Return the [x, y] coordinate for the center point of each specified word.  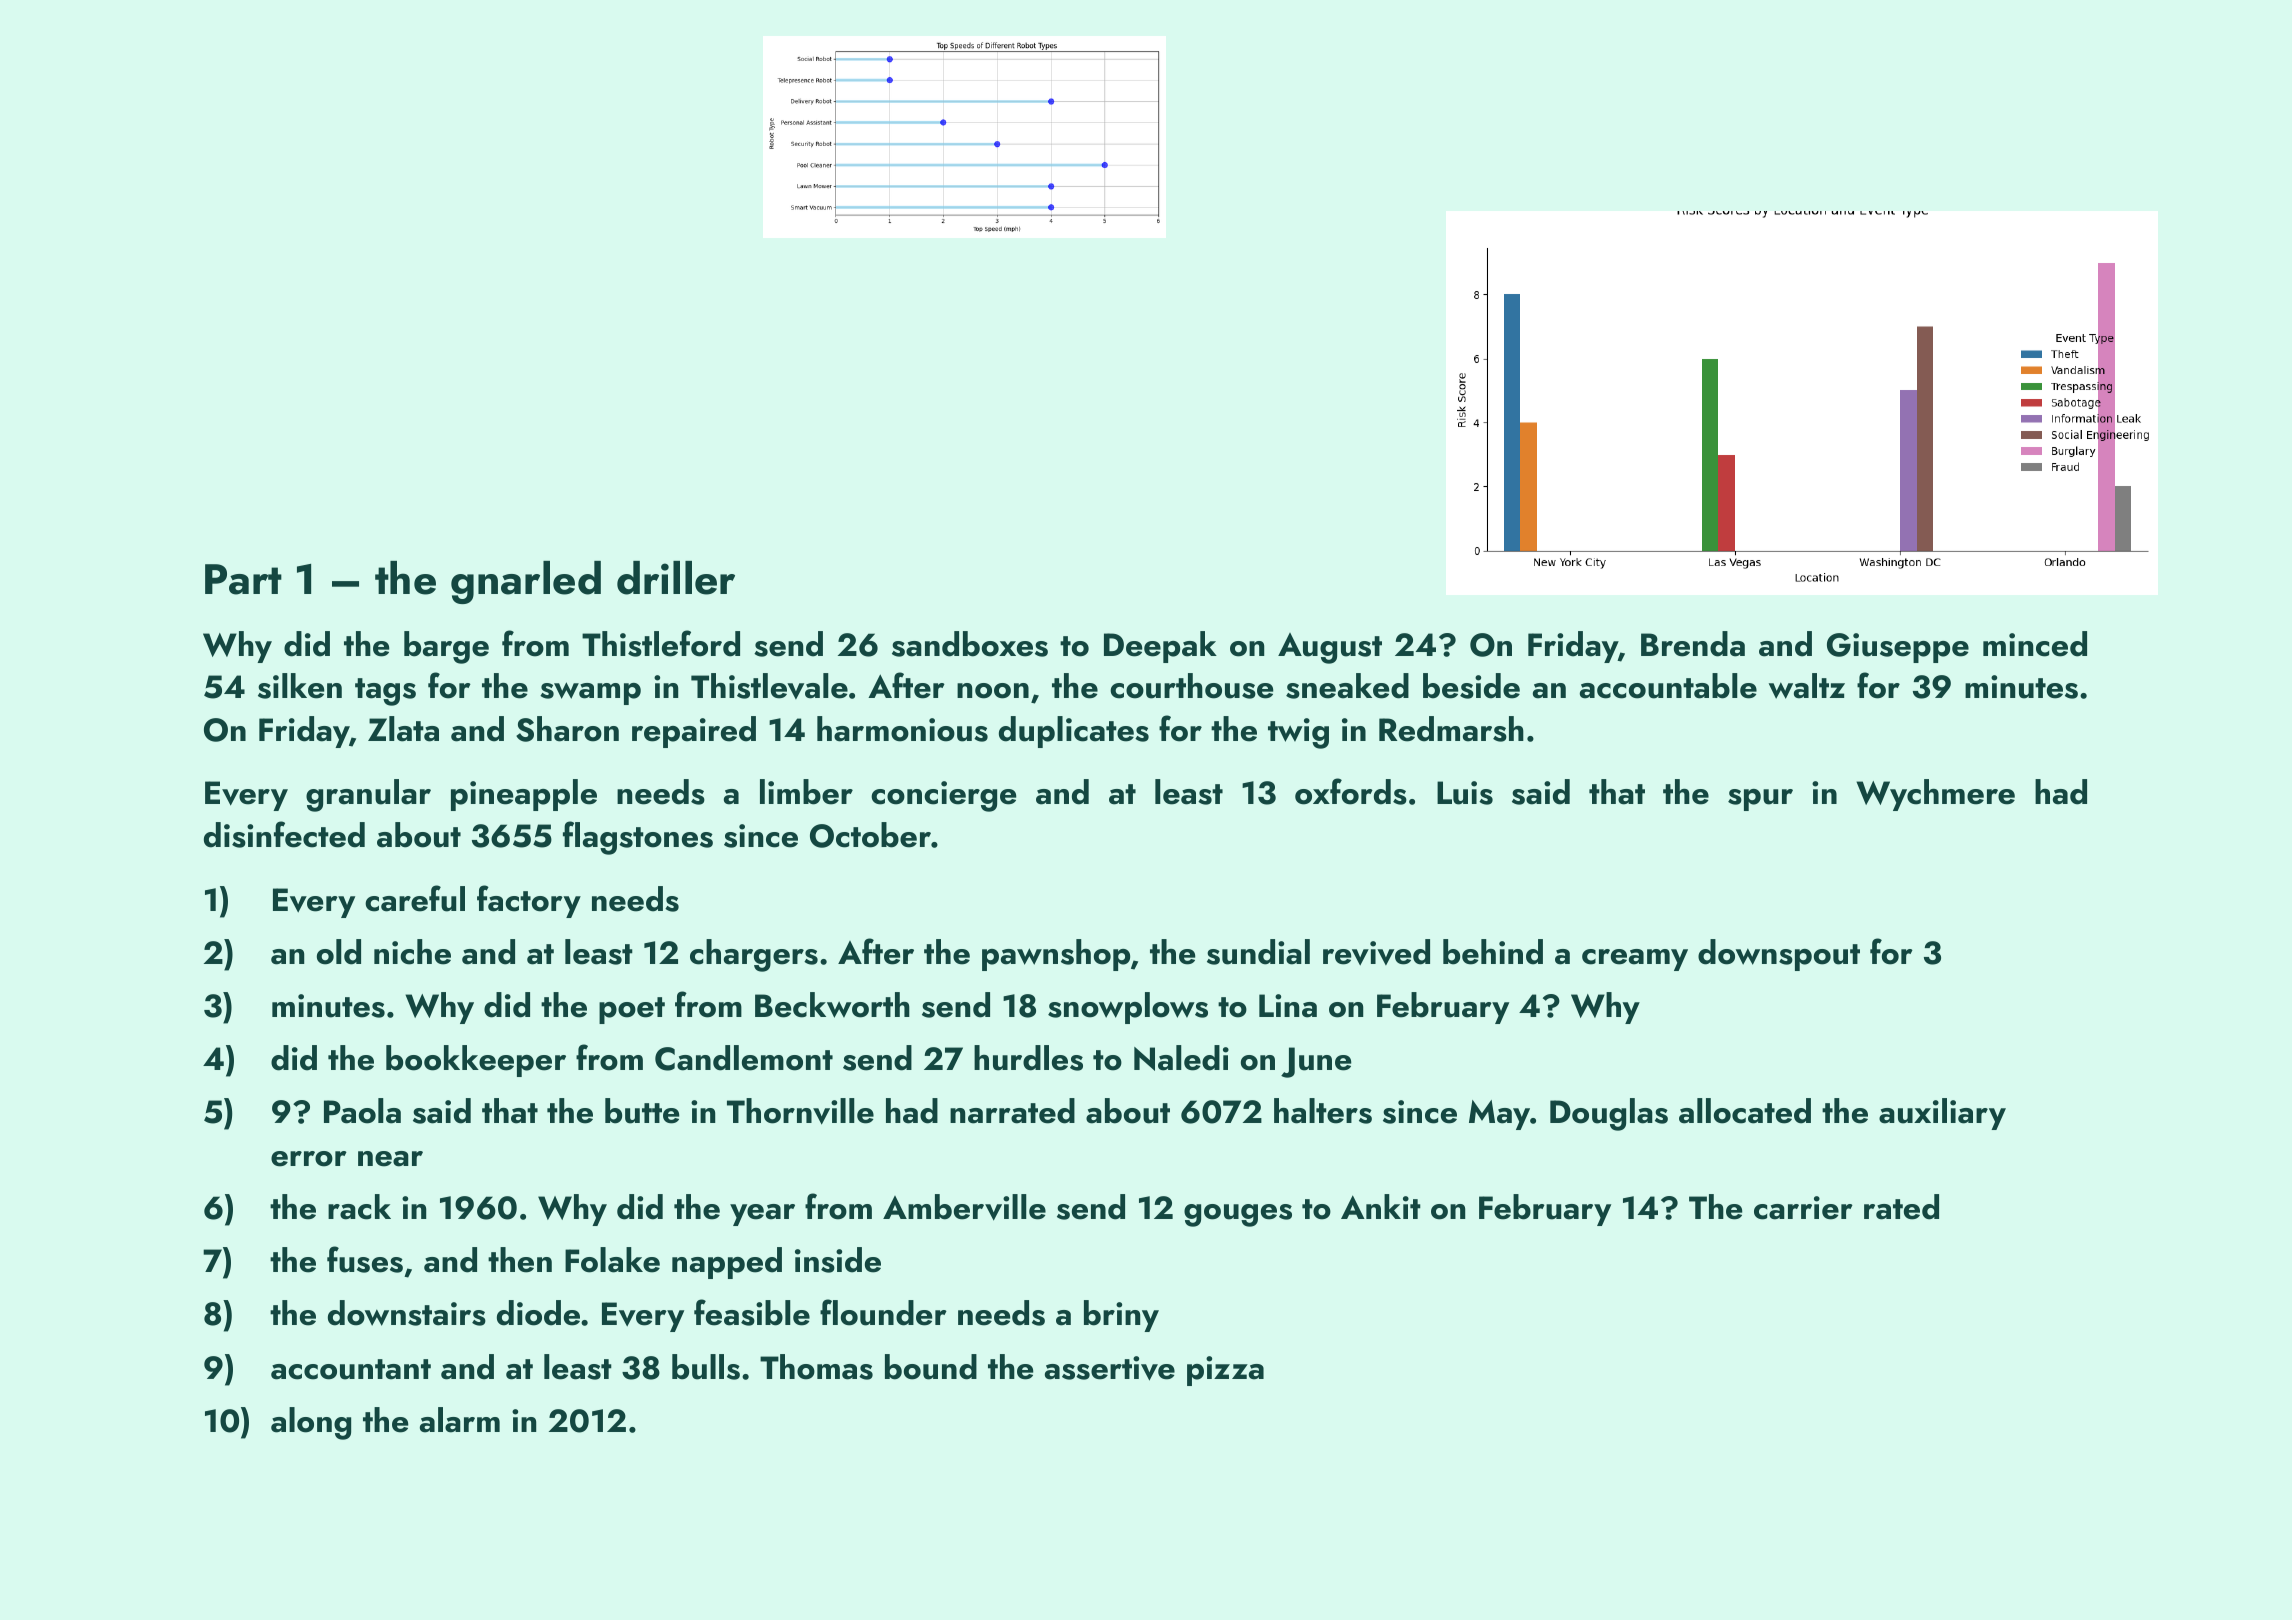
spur [1760, 800]
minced [2035, 644]
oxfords [1351, 791]
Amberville [964, 1207]
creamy [1635, 960]
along [311, 1423]
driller [676, 578]
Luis [1465, 793]
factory [529, 901]
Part [243, 579]
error [309, 1159]
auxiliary [1942, 1114]
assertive [1110, 1368]
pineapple [524, 795]
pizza [1225, 1371]
